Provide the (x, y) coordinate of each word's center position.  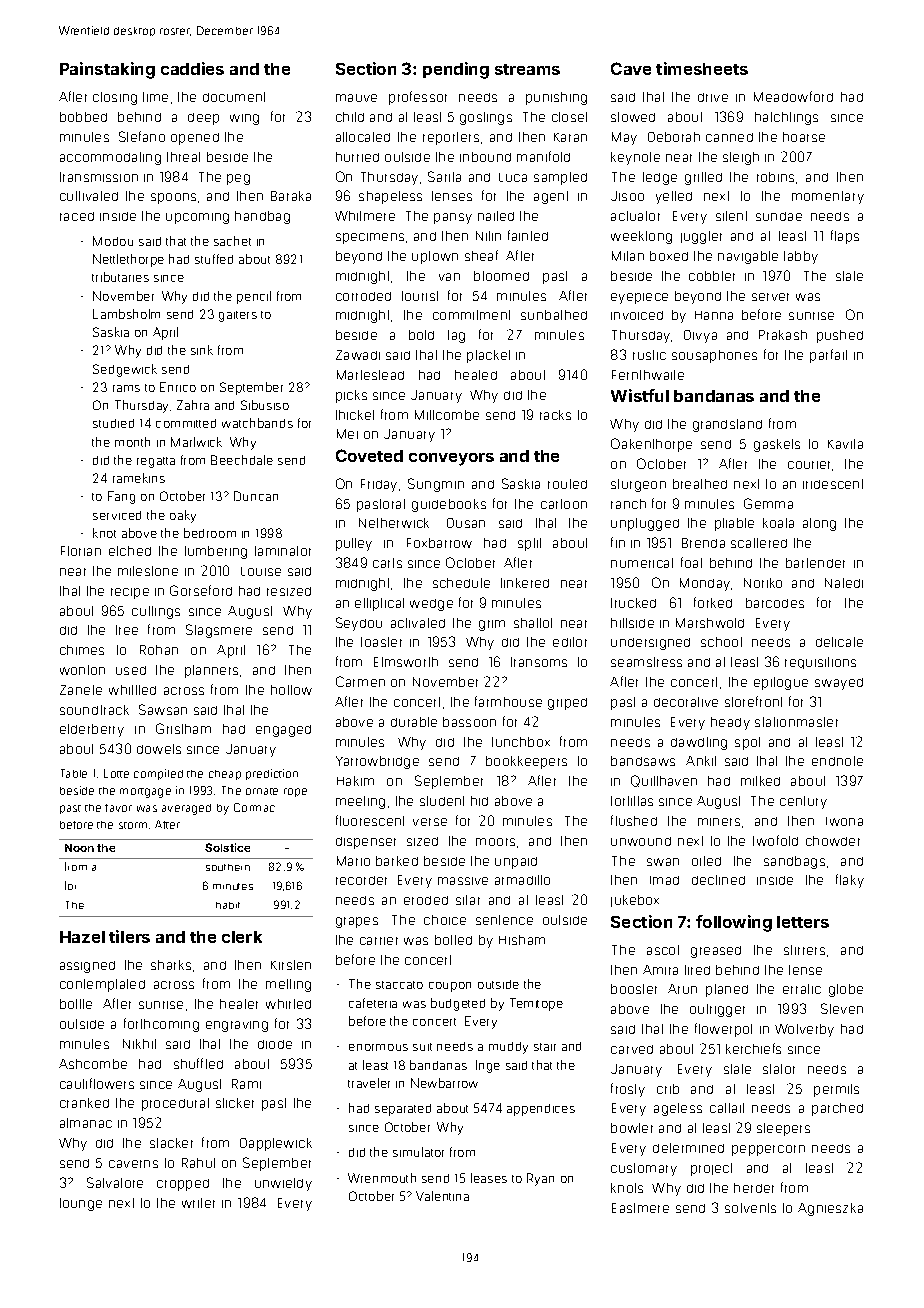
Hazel (82, 937)
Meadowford (793, 96)
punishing (556, 98)
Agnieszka (830, 1209)
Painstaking (107, 70)
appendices (541, 1110)
